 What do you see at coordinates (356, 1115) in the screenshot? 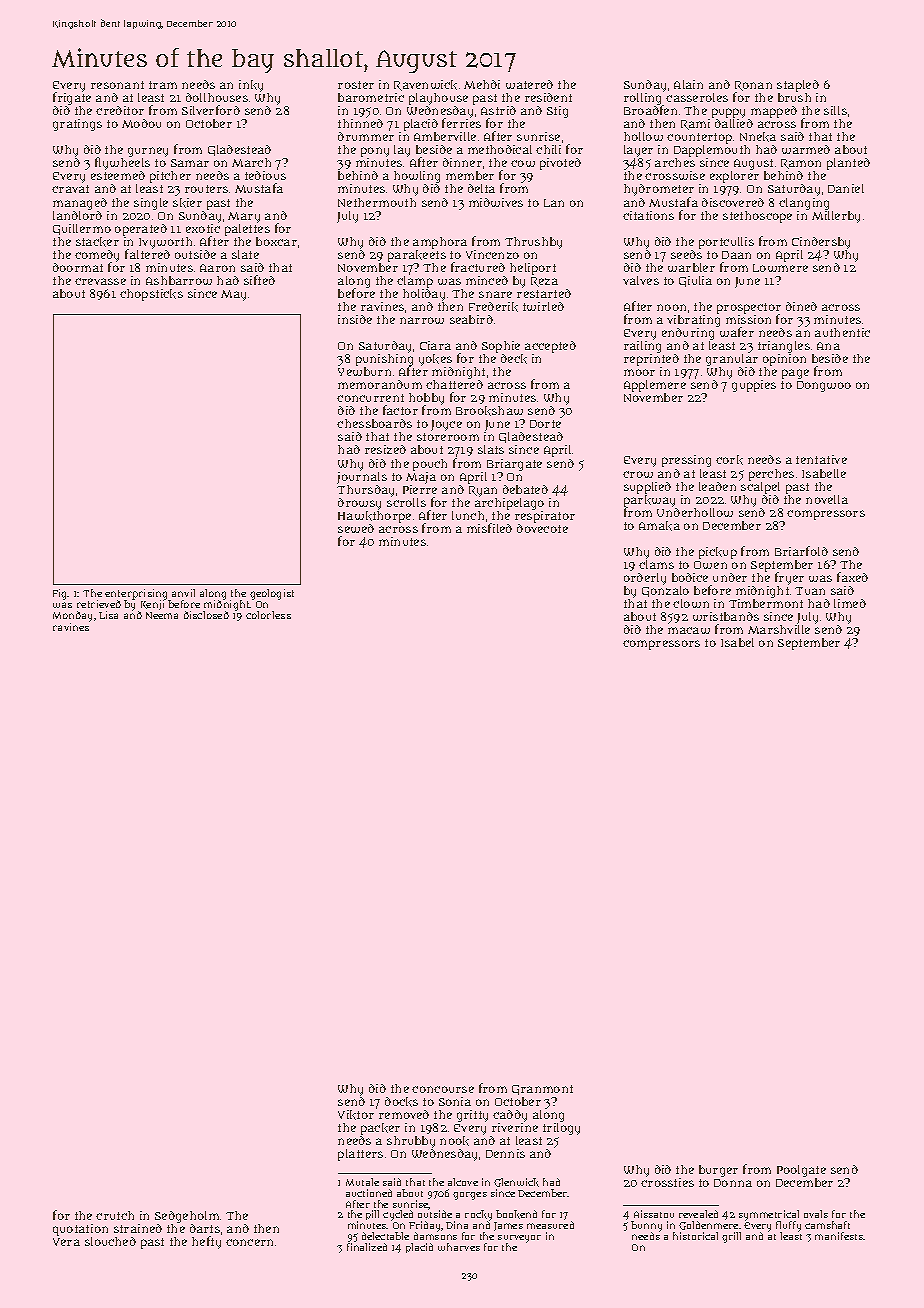
I see `Viktor` at bounding box center [356, 1115].
